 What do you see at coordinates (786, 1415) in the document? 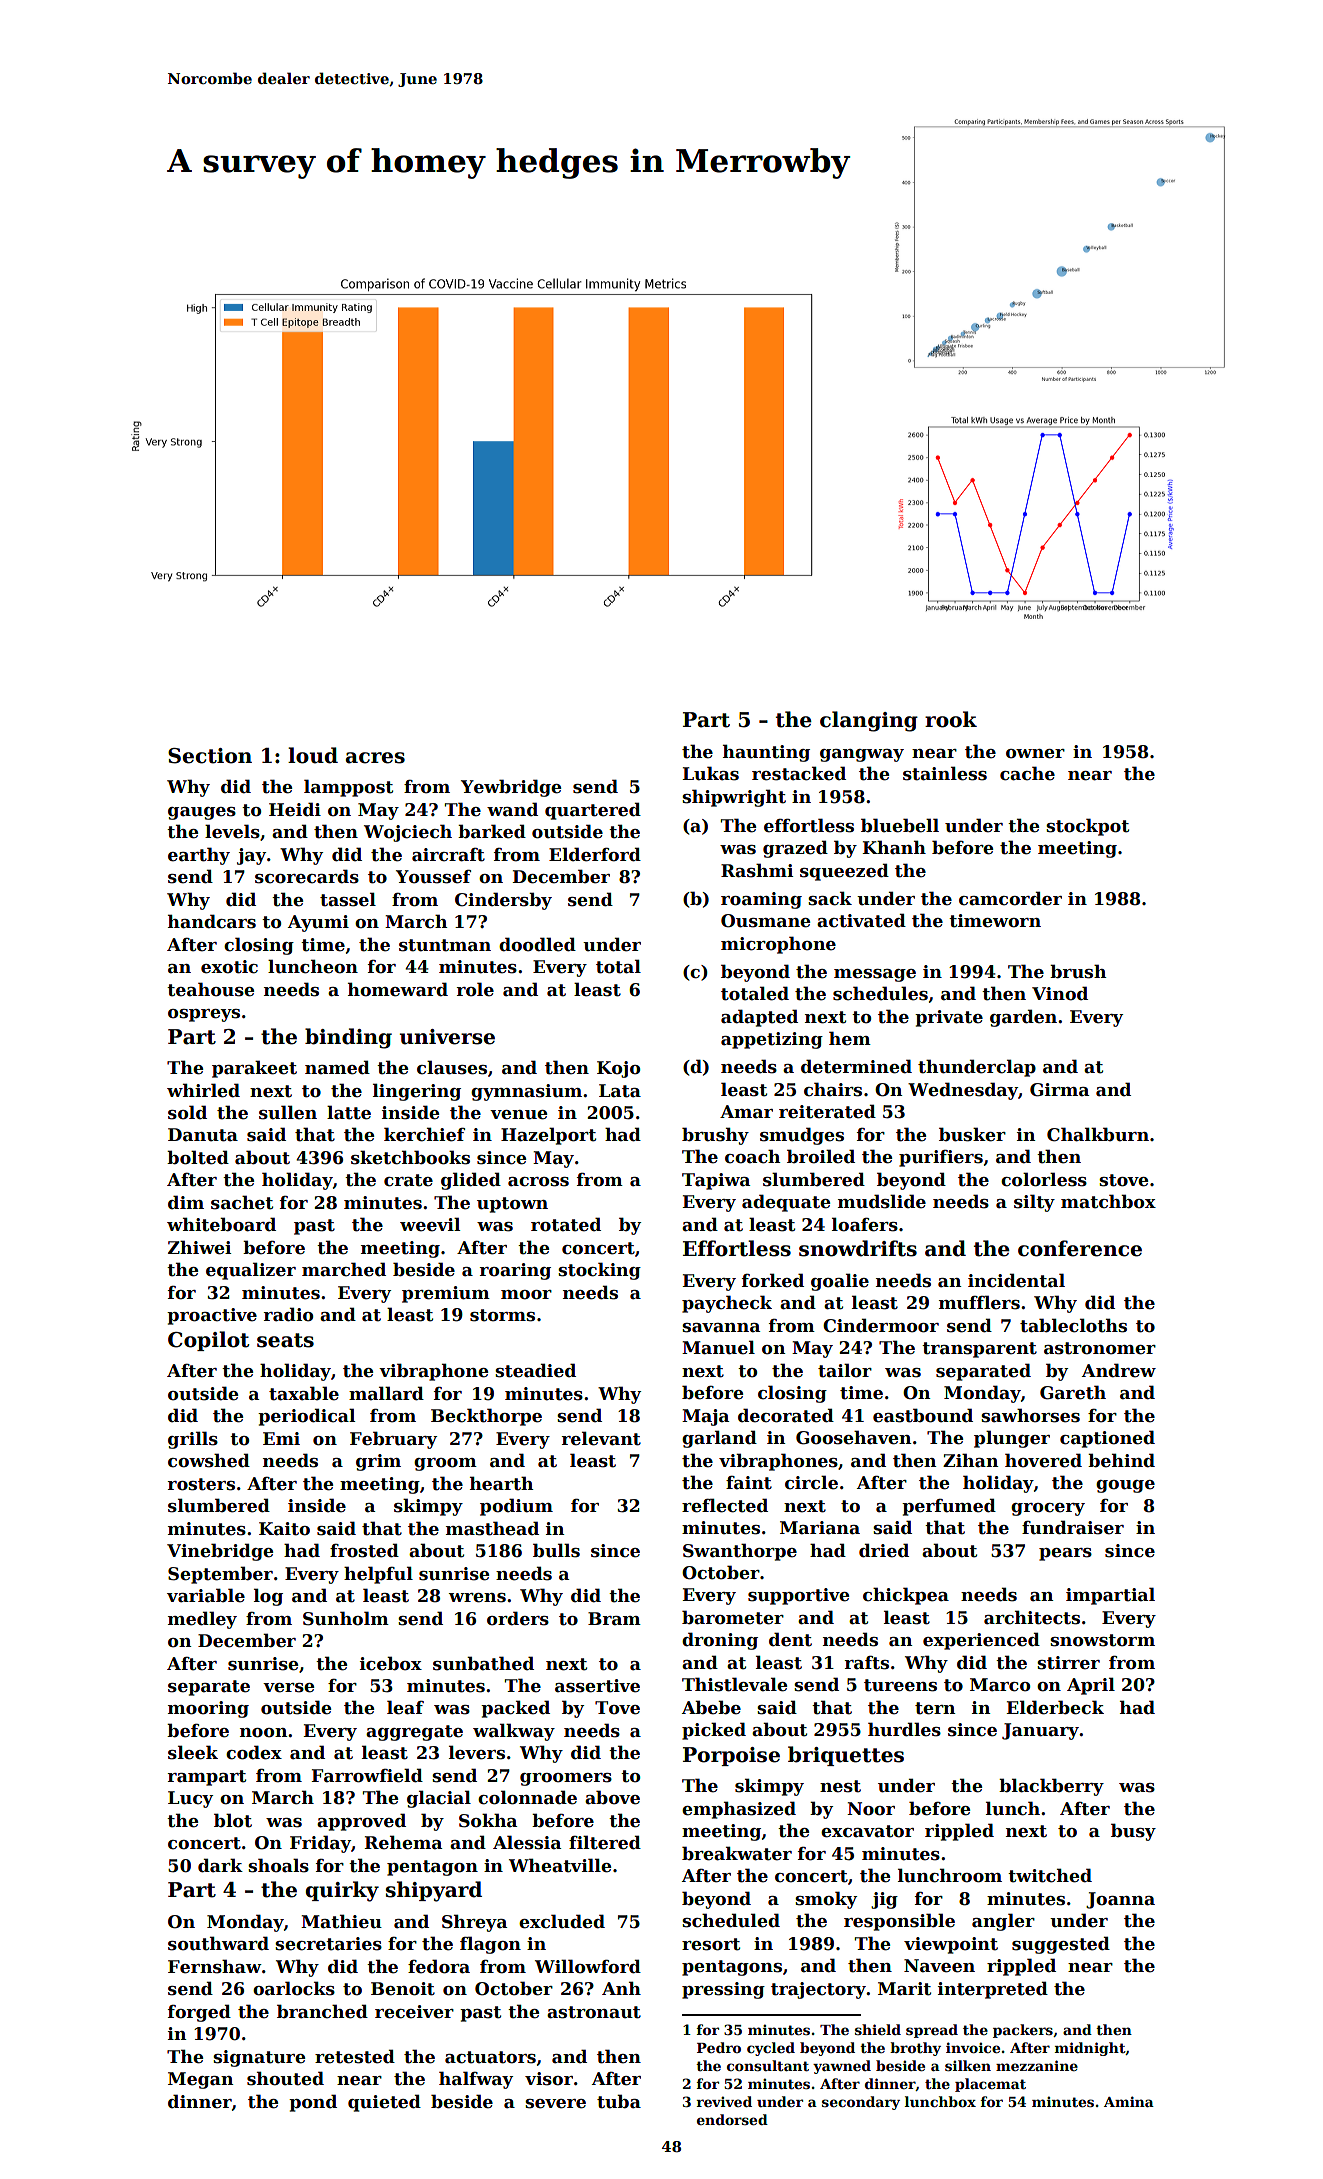
I see `decorated` at bounding box center [786, 1415].
